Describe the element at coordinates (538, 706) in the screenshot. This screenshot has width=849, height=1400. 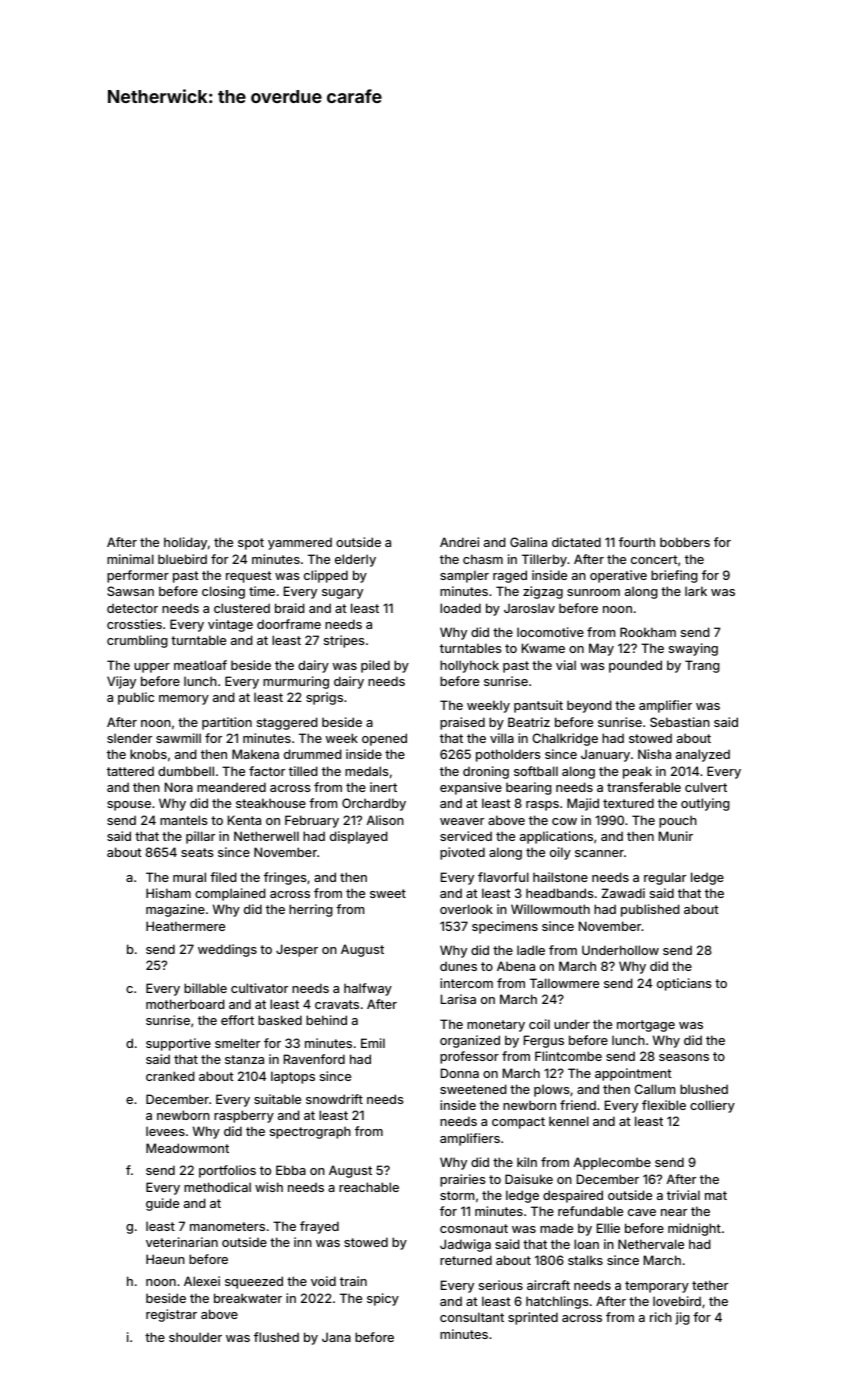
I see `pantsuit` at that location.
